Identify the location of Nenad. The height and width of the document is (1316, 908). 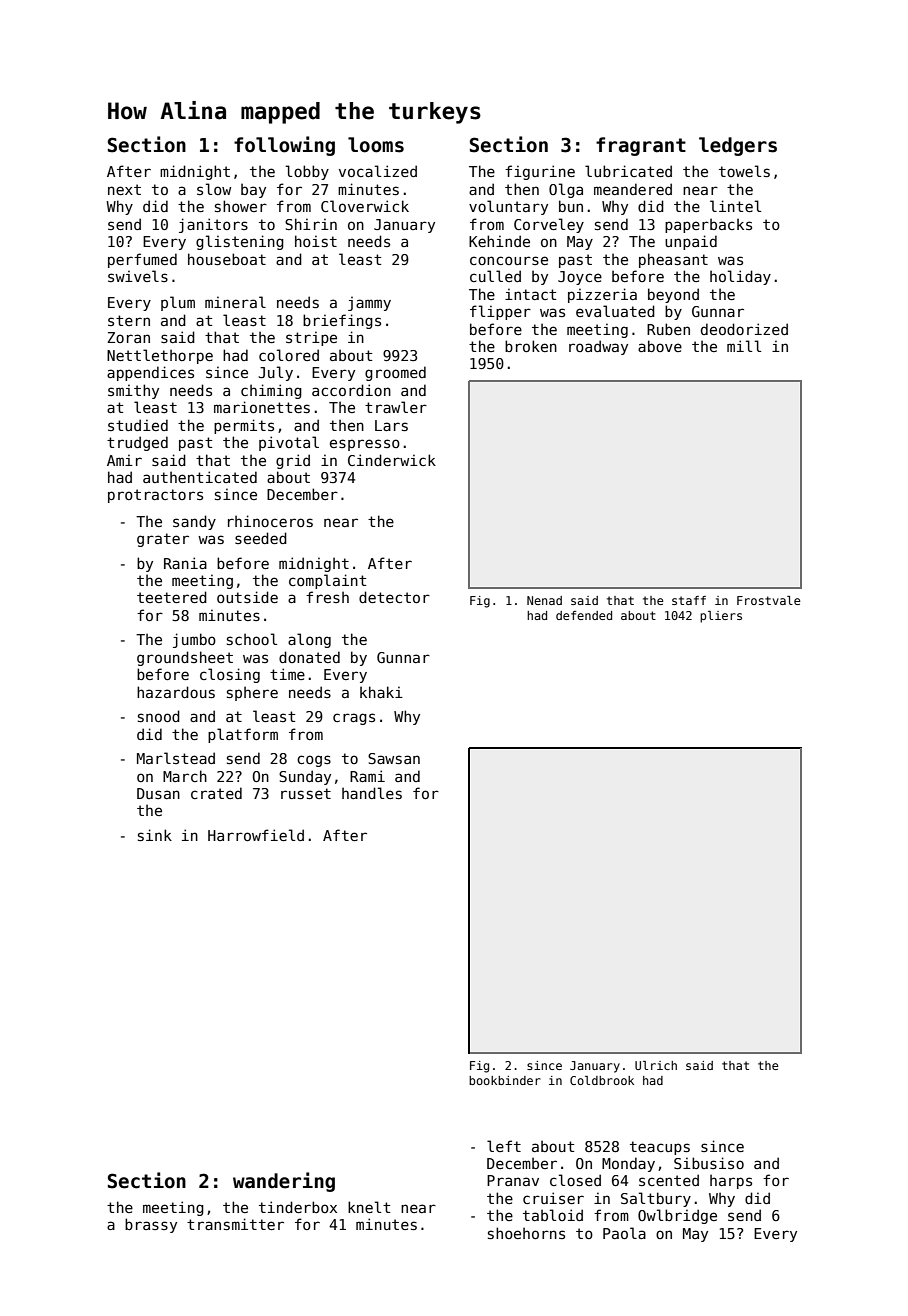
(544, 600).
